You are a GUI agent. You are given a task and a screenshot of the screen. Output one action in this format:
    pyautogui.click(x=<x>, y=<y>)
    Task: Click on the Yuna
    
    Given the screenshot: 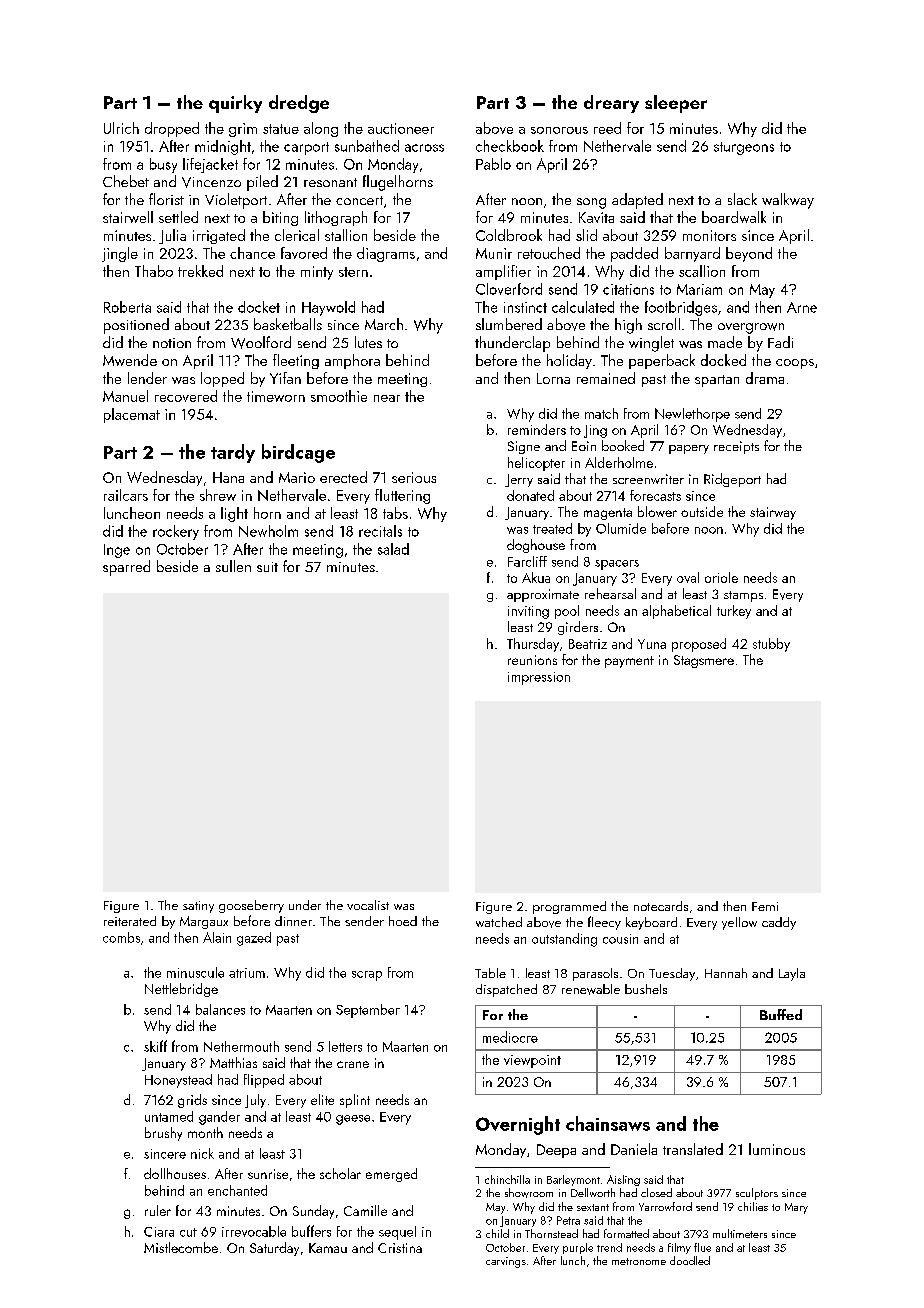 What is the action you would take?
    pyautogui.click(x=652, y=644)
